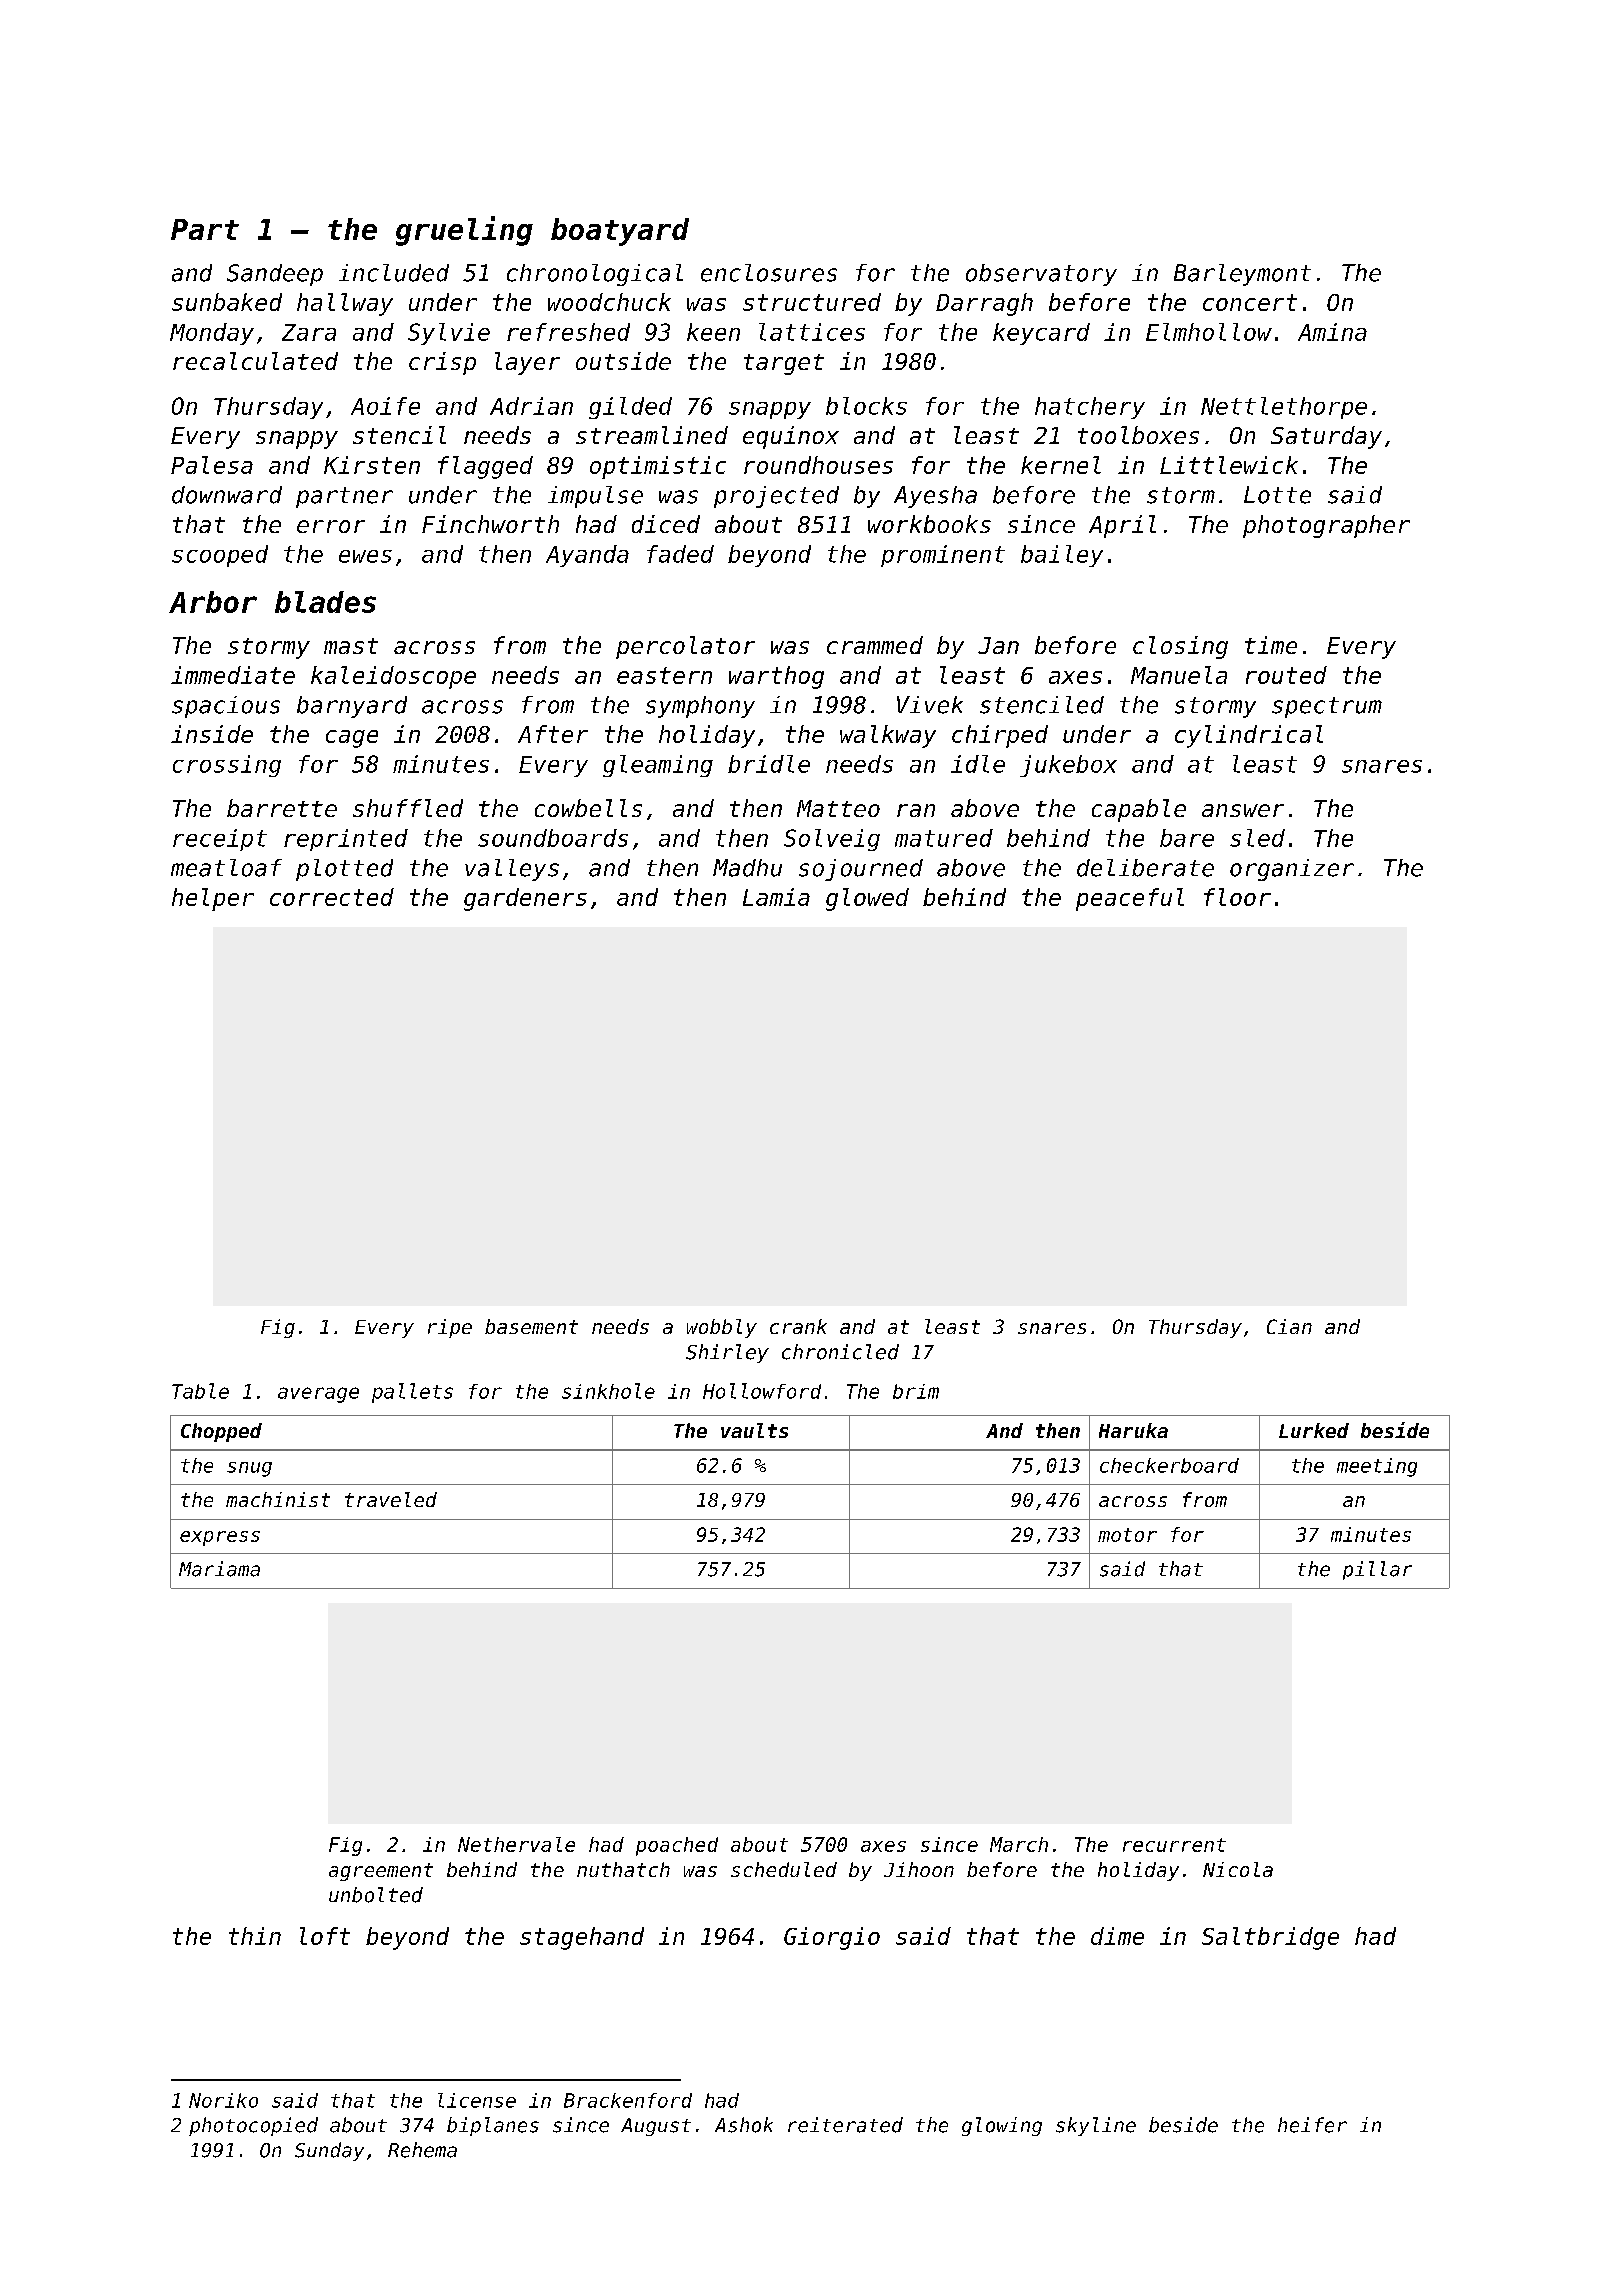 The width and height of the page is (1620, 2292). I want to click on stagehand, so click(582, 1938).
